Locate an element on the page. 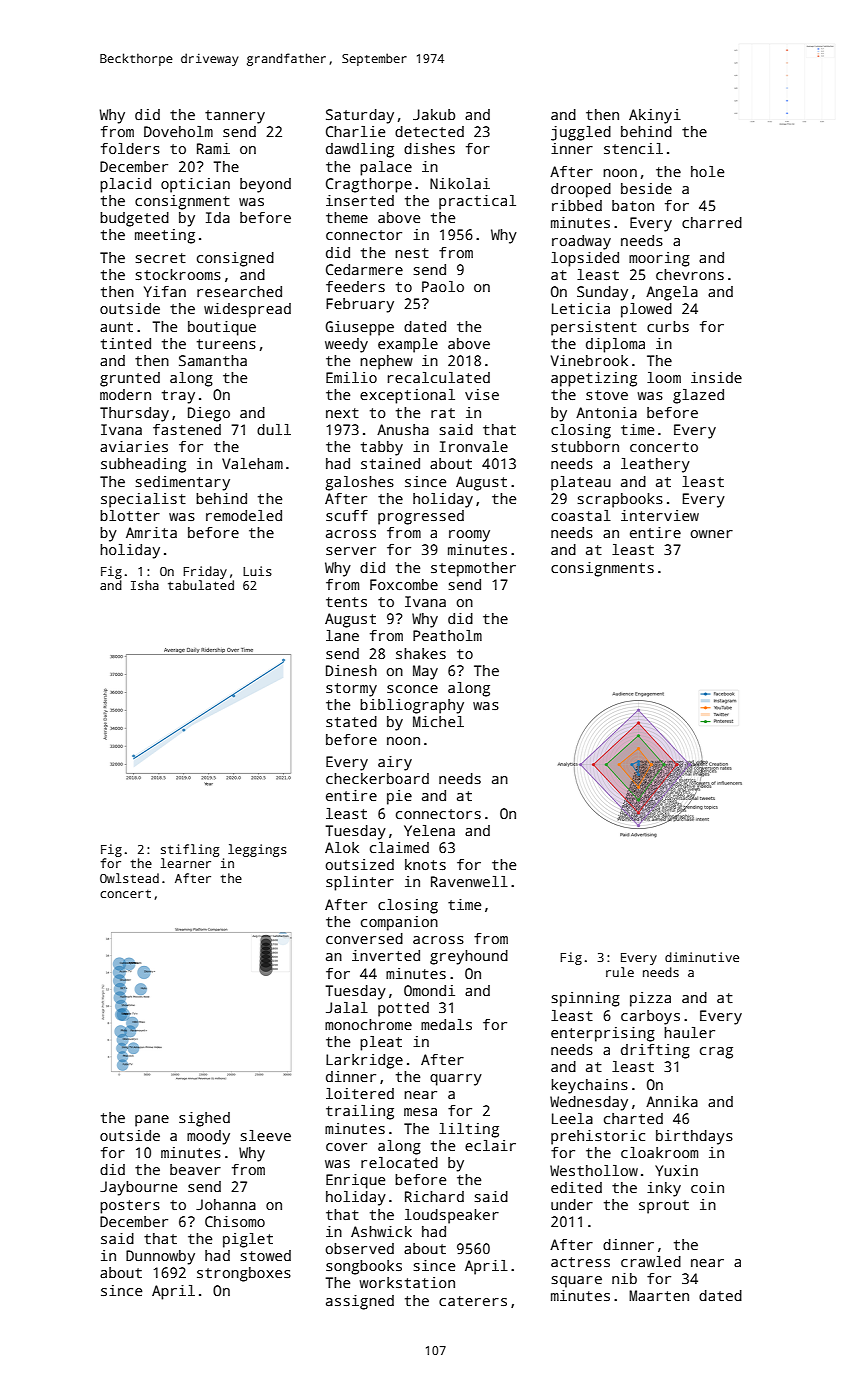 This document has height=1400, width=849. Owlstead is located at coordinates (129, 878).
